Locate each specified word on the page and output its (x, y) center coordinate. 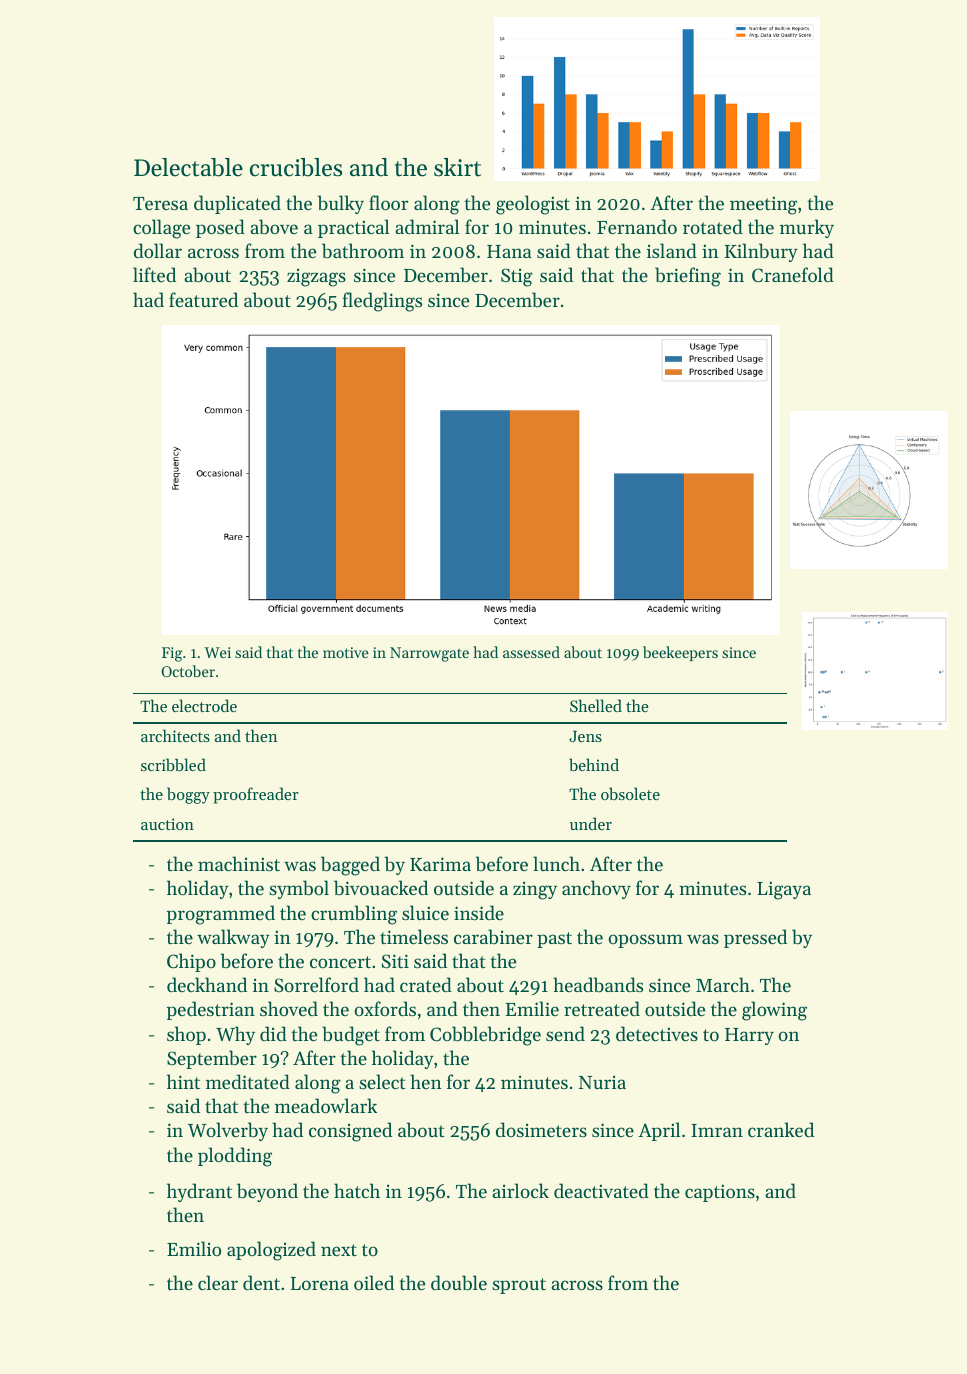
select (382, 1081)
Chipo (191, 962)
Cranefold (793, 275)
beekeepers (680, 653)
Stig (517, 277)
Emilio (194, 1248)
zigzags (316, 277)
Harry (749, 1036)
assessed (531, 652)
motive (346, 652)
